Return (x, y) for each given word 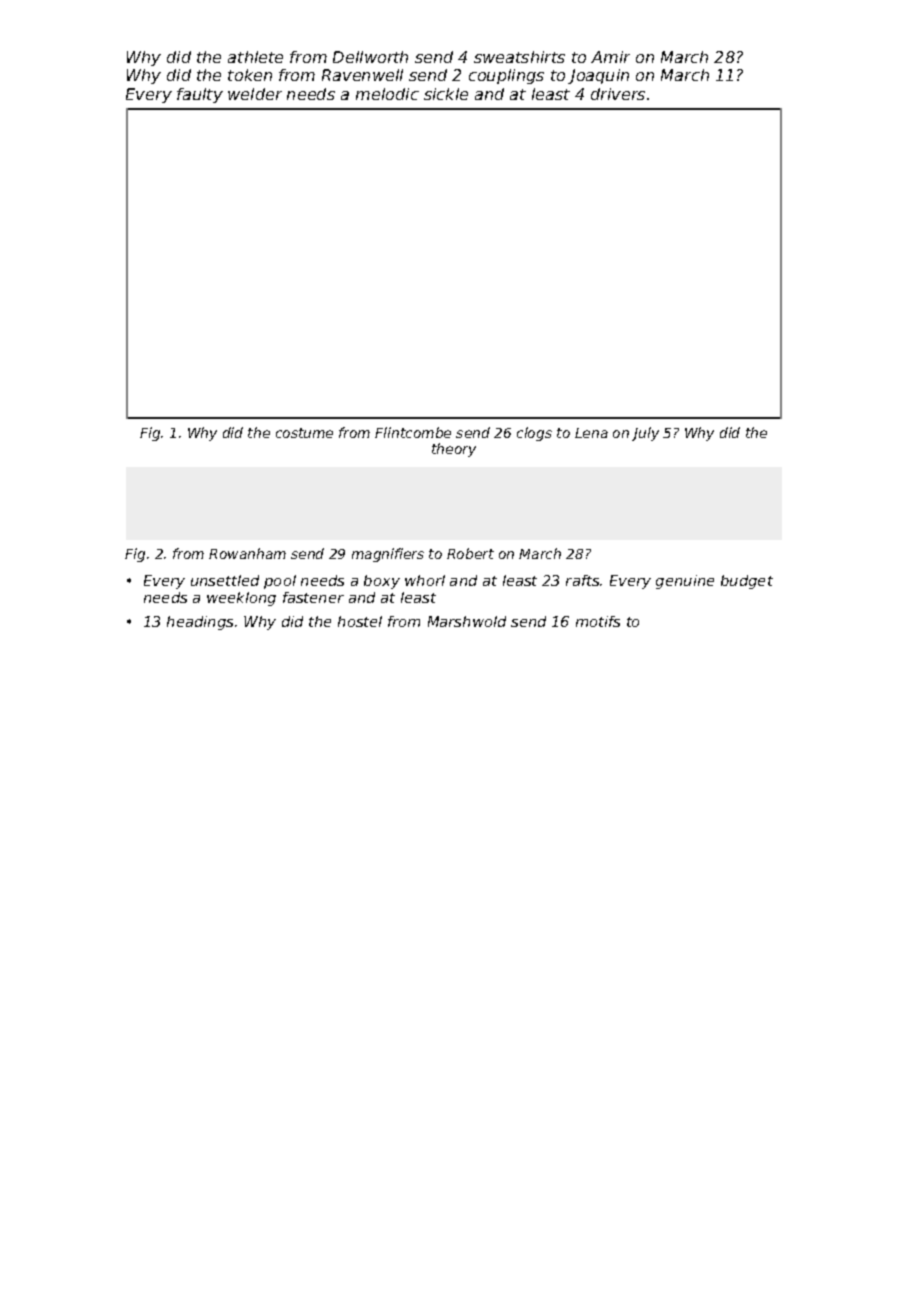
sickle (446, 94)
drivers (618, 94)
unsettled (225, 580)
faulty (200, 95)
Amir (610, 57)
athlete (255, 57)
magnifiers (388, 555)
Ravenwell (362, 75)
